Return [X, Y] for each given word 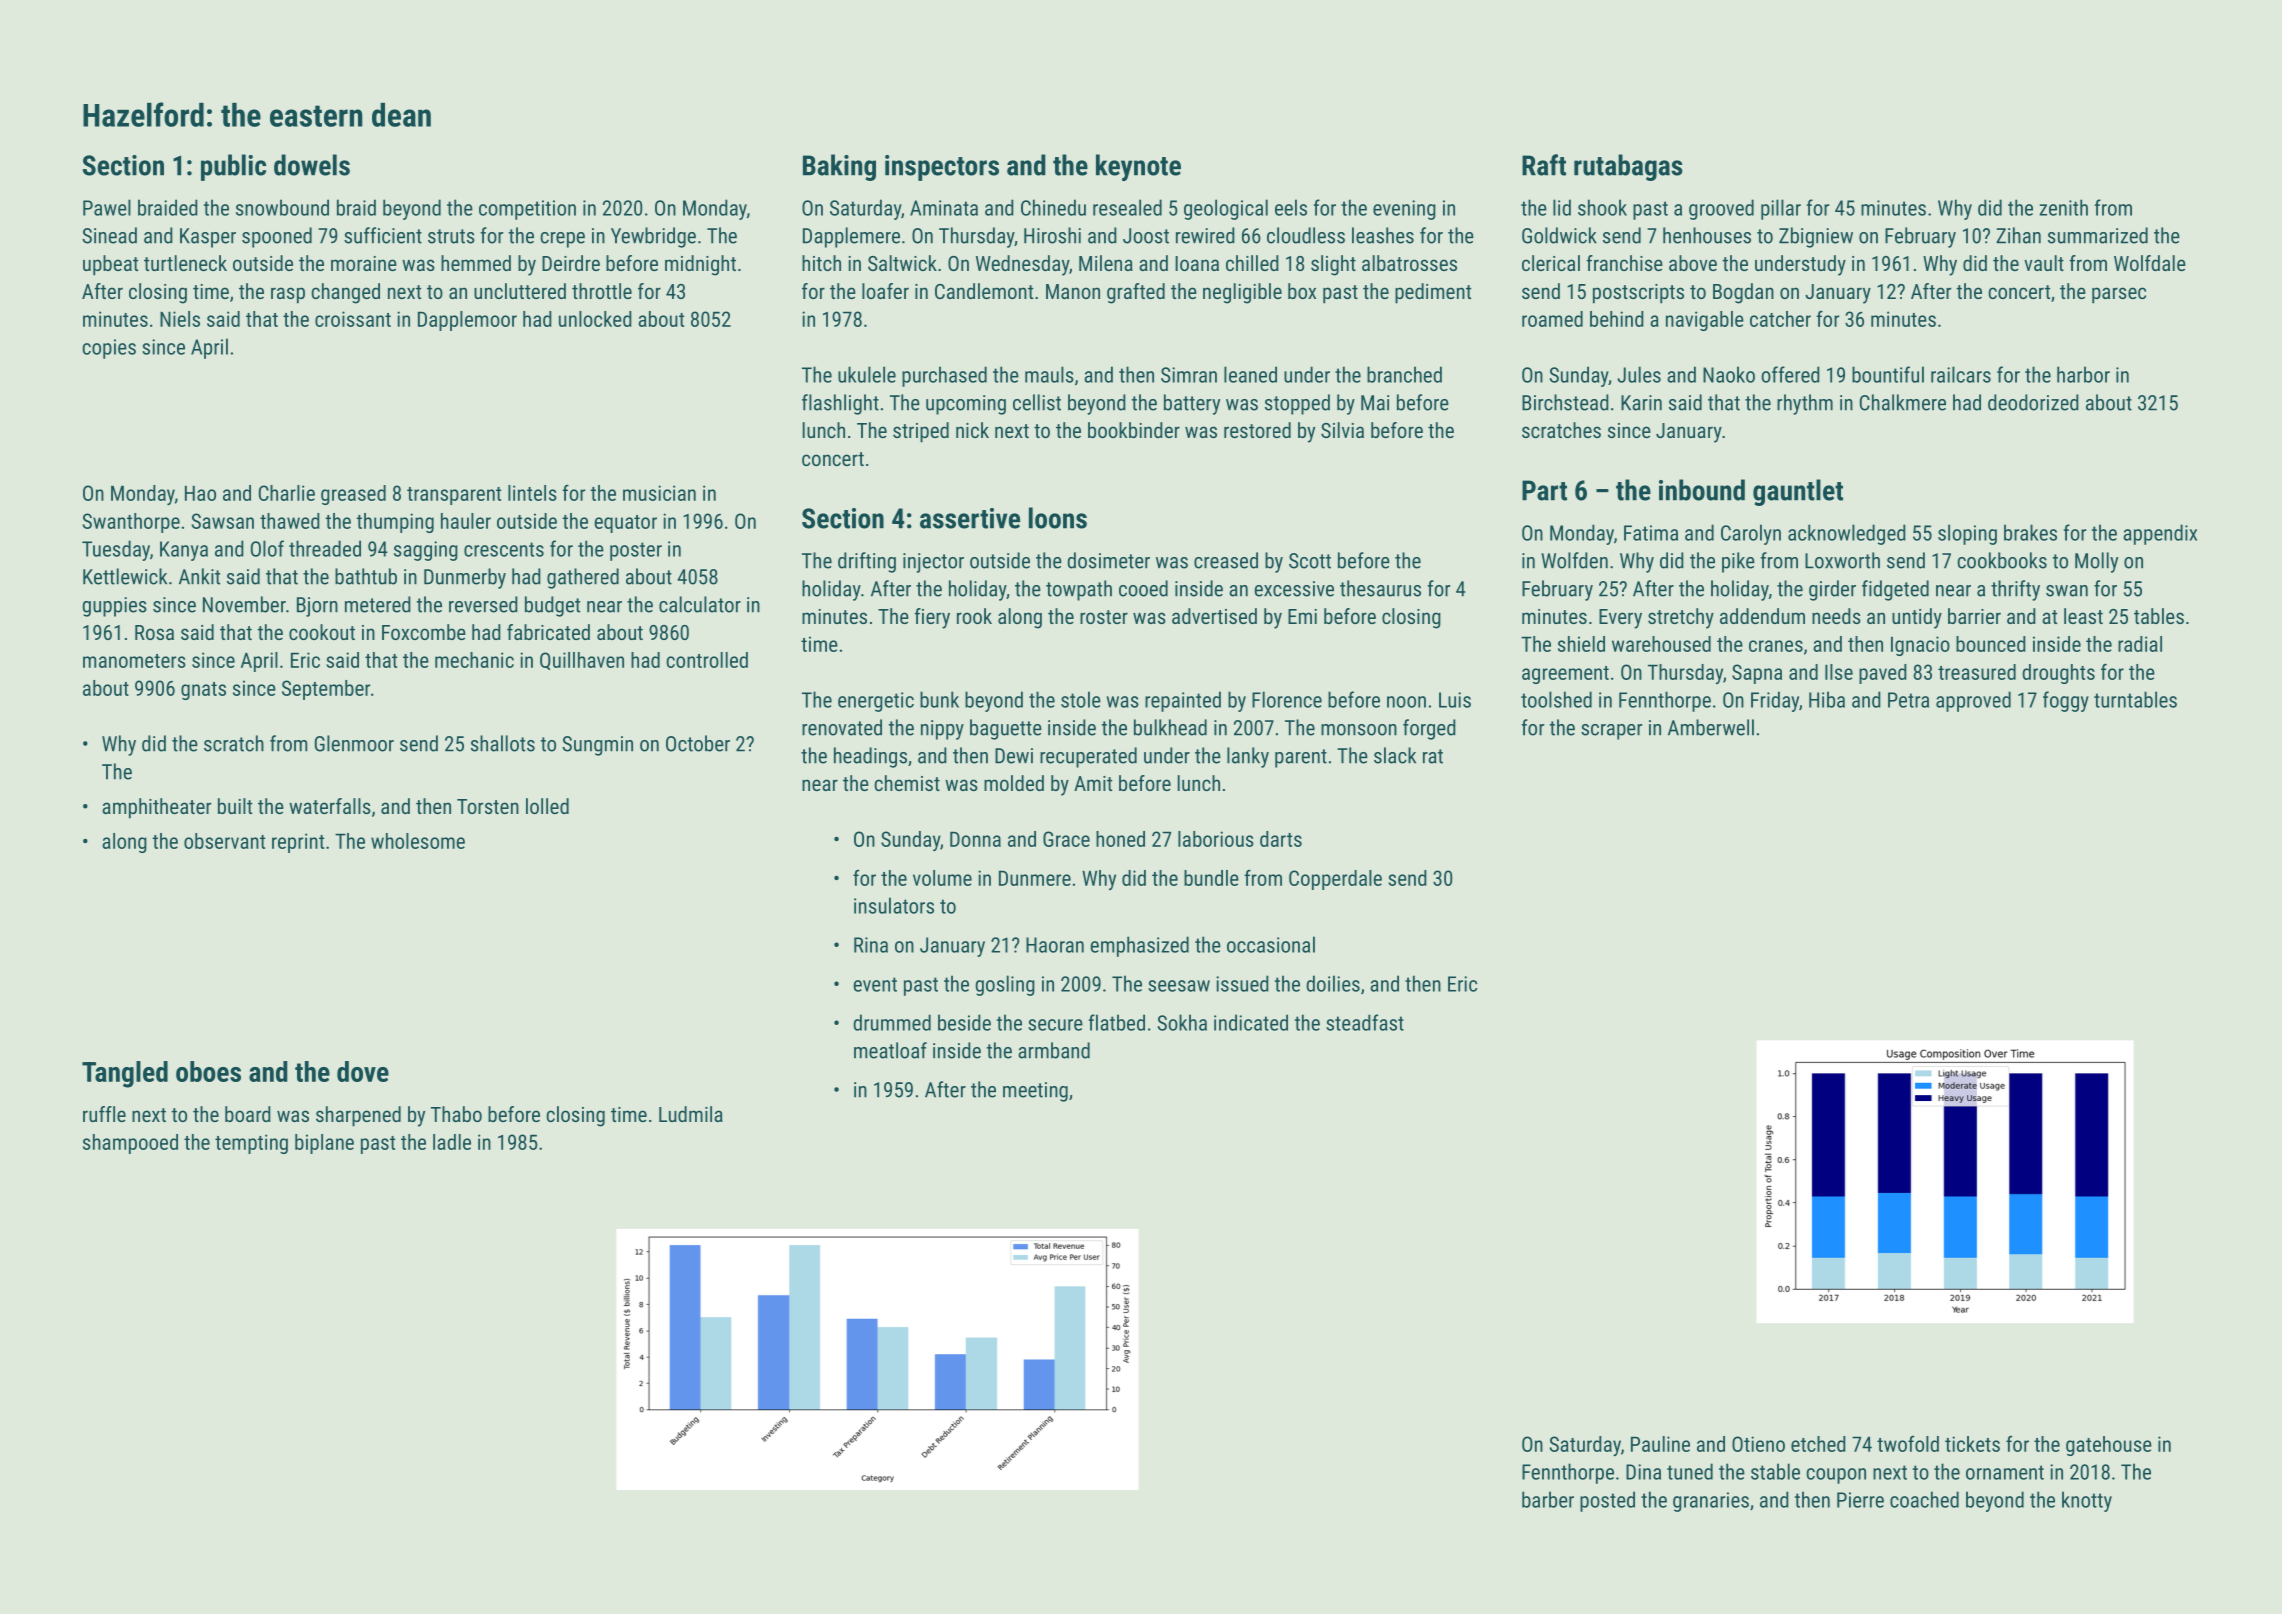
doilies [1333, 983]
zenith [2063, 207]
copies [109, 349]
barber [1548, 1499]
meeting [1035, 1092]
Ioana [1197, 263]
